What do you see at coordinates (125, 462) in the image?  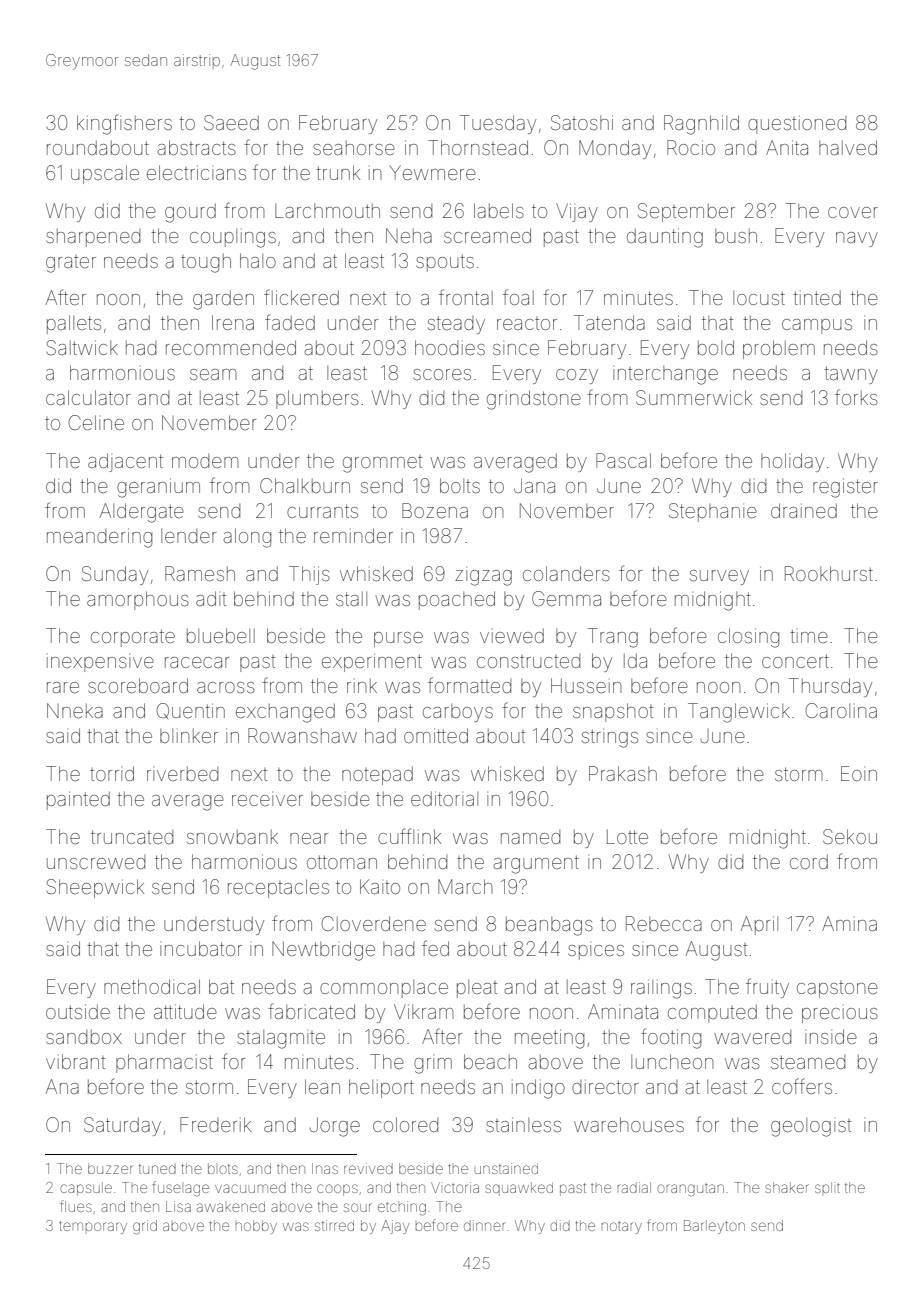 I see `adjacent` at bounding box center [125, 462].
